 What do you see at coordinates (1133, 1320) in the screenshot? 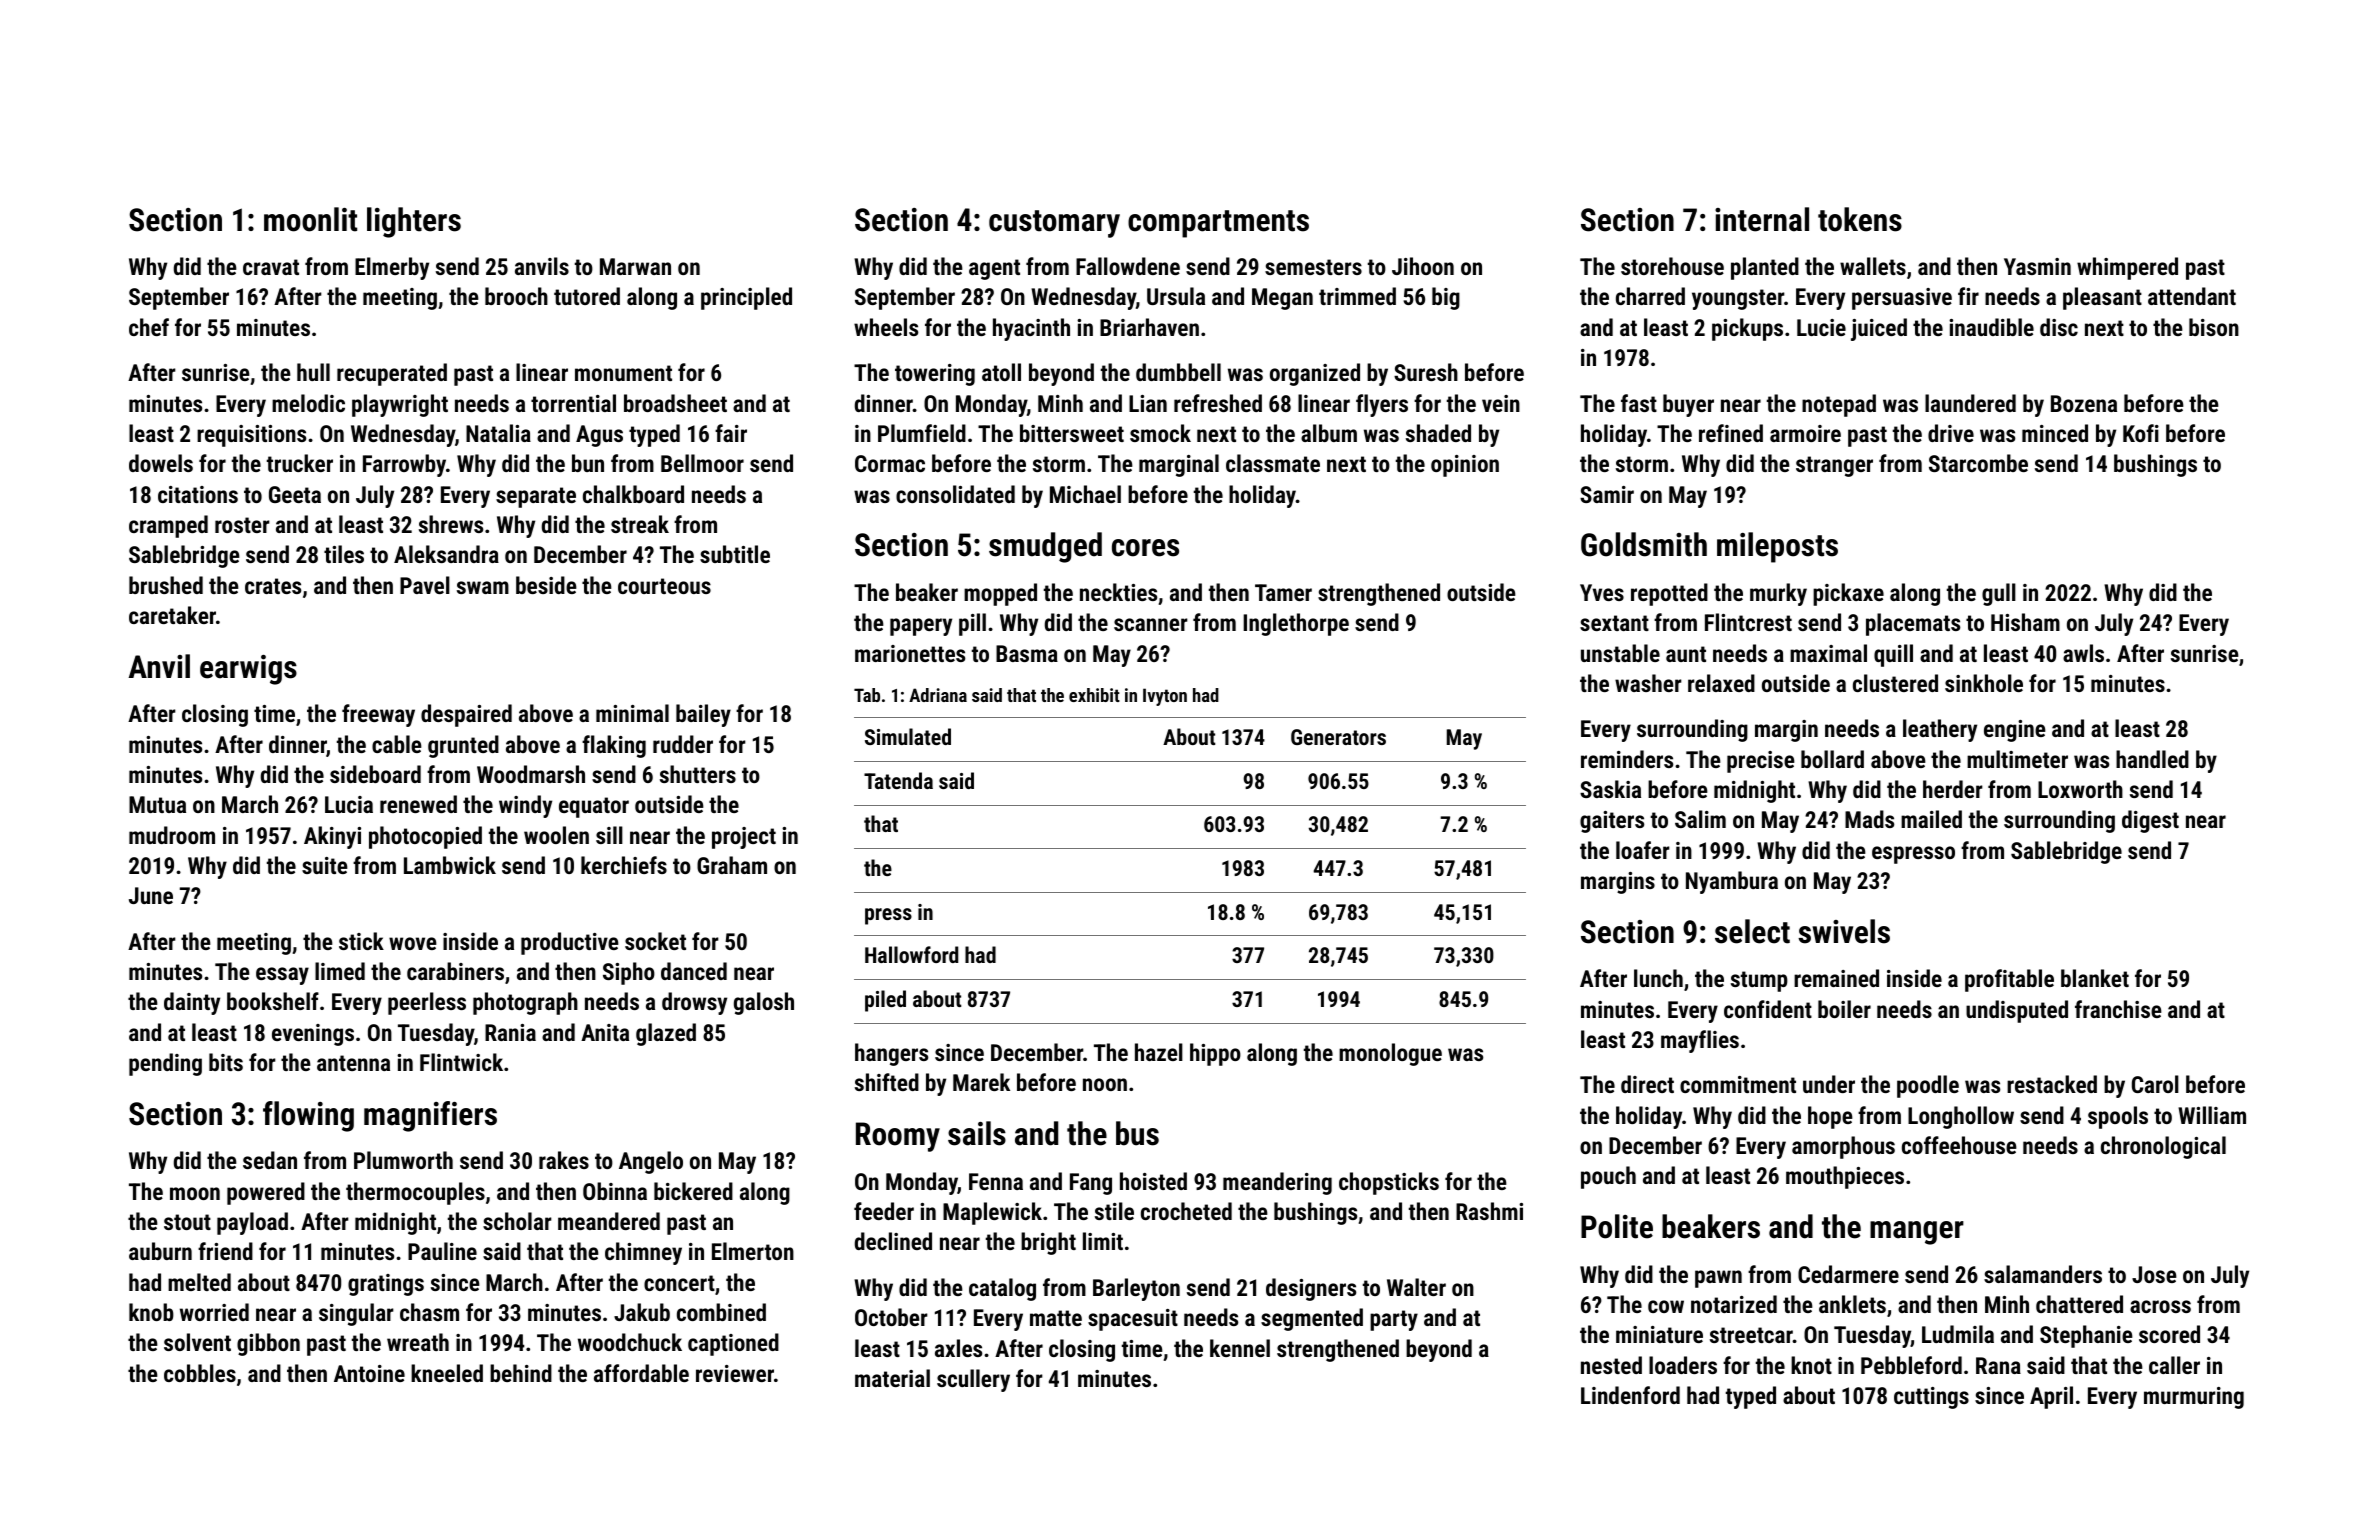
I see `spacesuit` at bounding box center [1133, 1320].
